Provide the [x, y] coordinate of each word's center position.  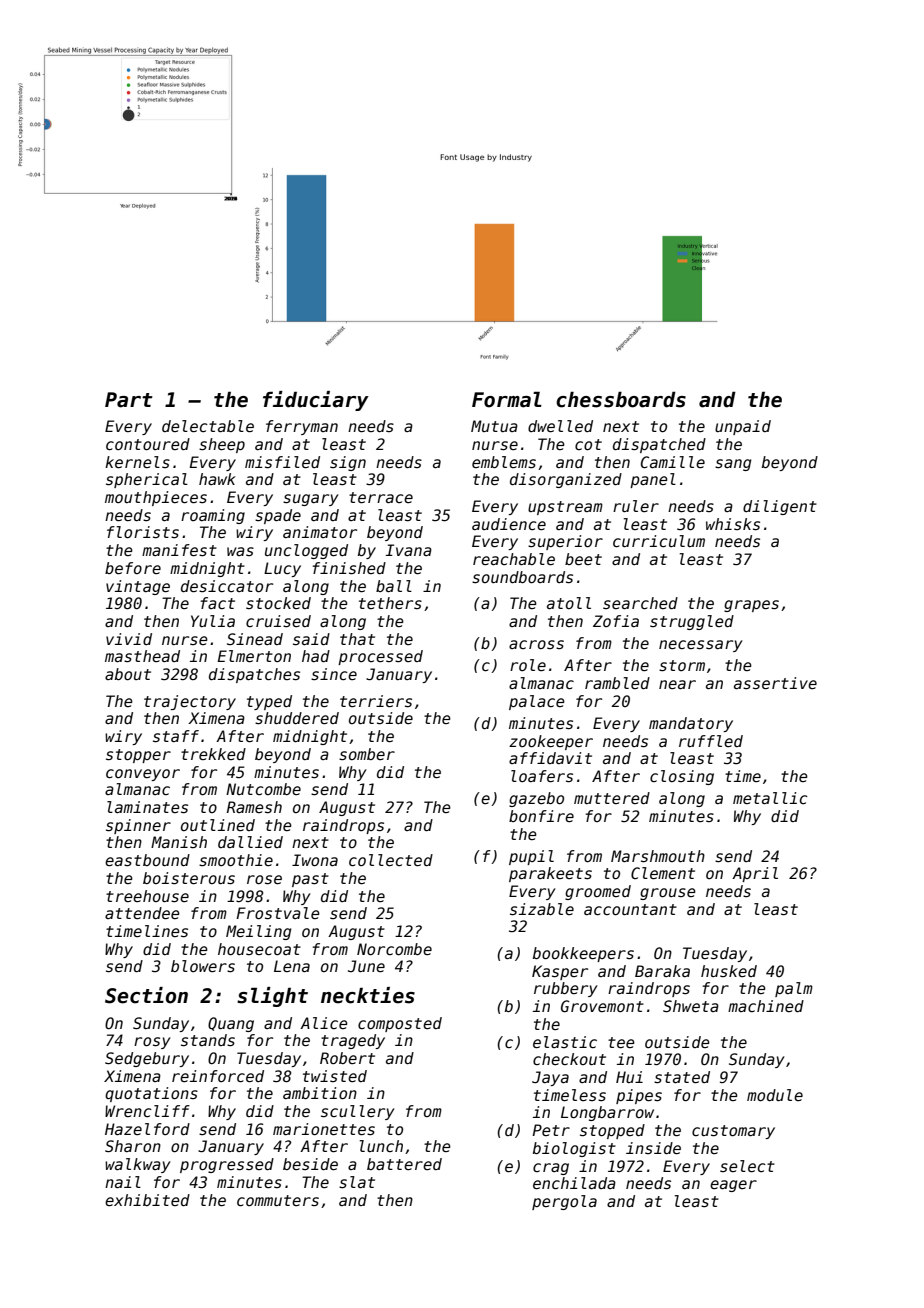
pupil [531, 857]
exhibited [147, 1200]
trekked [213, 754]
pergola [564, 1202]
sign [348, 463]
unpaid [743, 427]
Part [129, 400]
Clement [663, 873]
